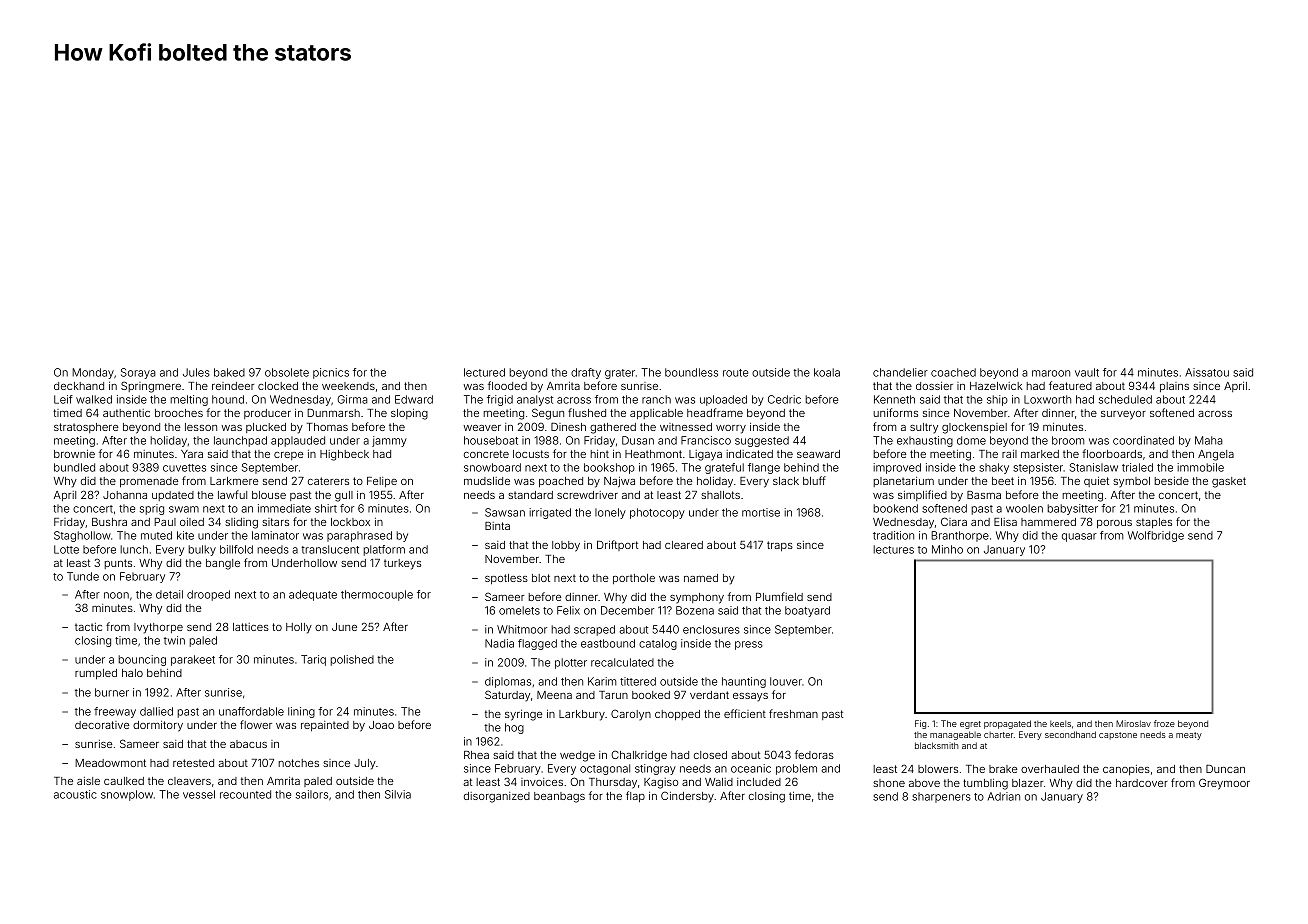 The height and width of the page is (924, 1308). I want to click on featured, so click(1070, 385).
